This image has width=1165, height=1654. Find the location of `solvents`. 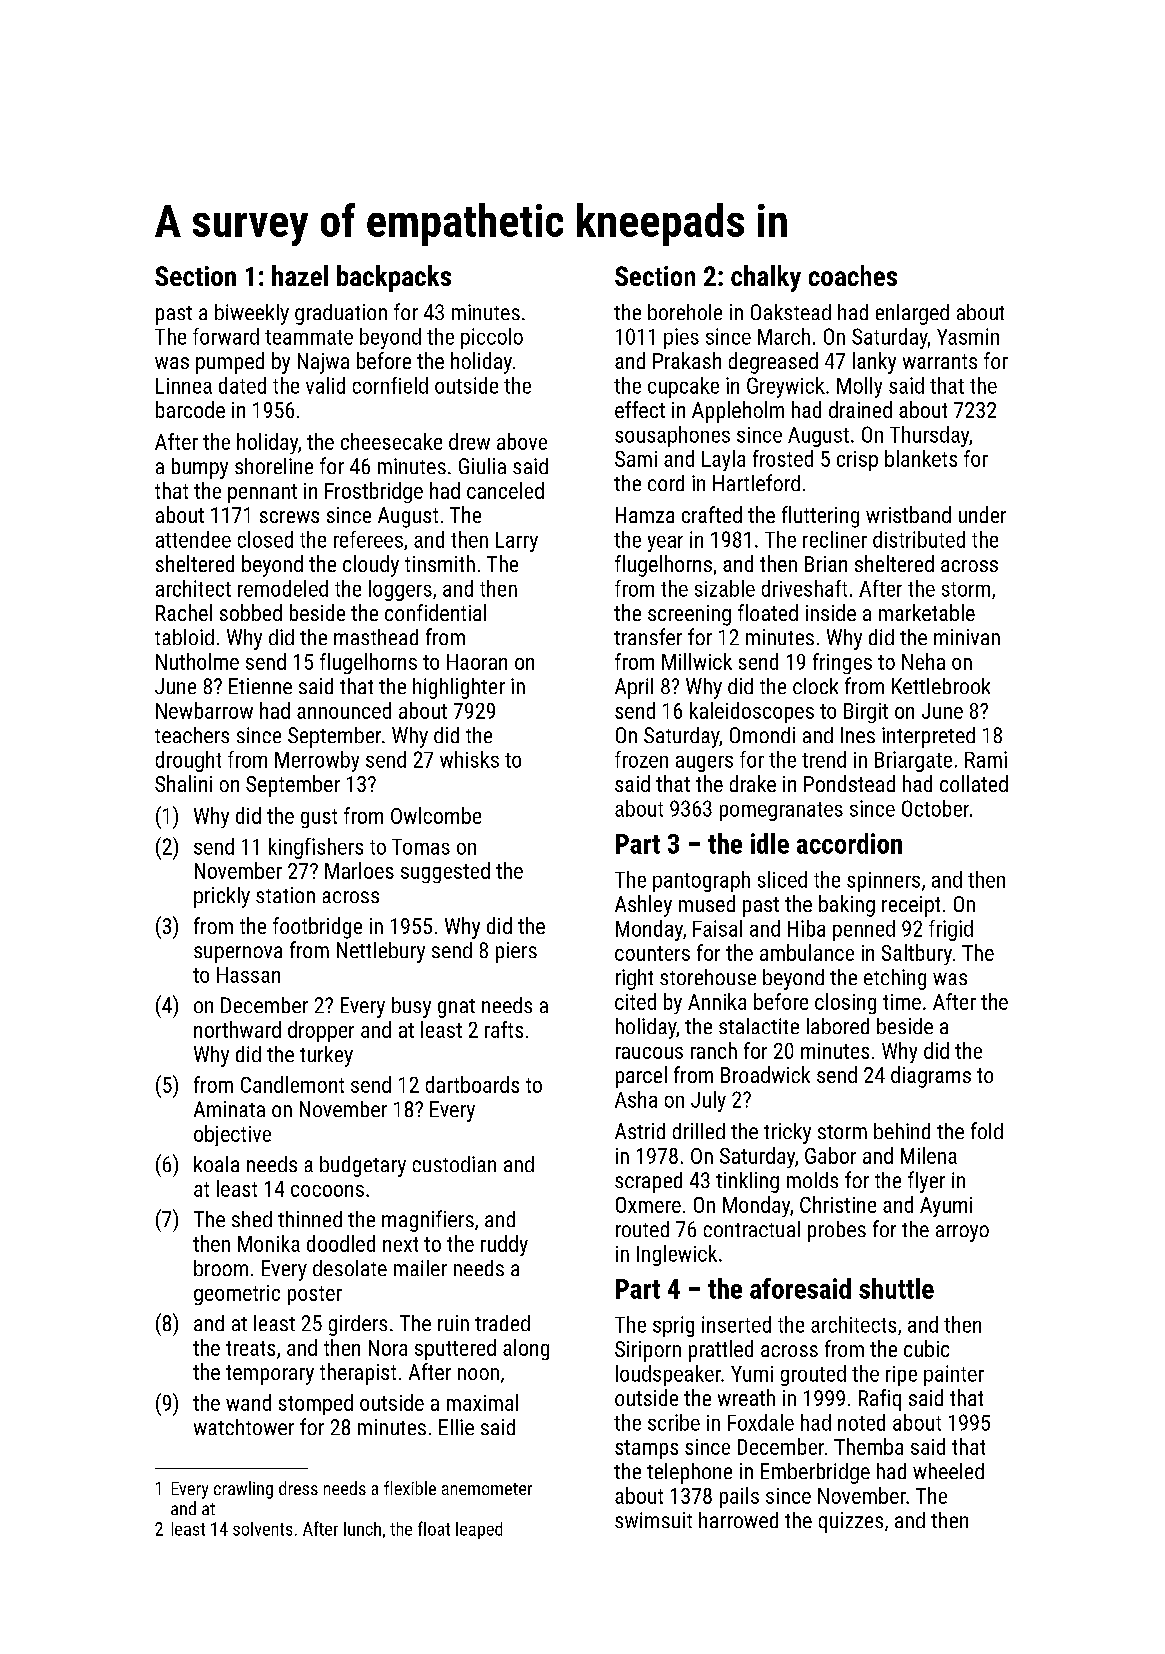

solvents is located at coordinates (262, 1529).
